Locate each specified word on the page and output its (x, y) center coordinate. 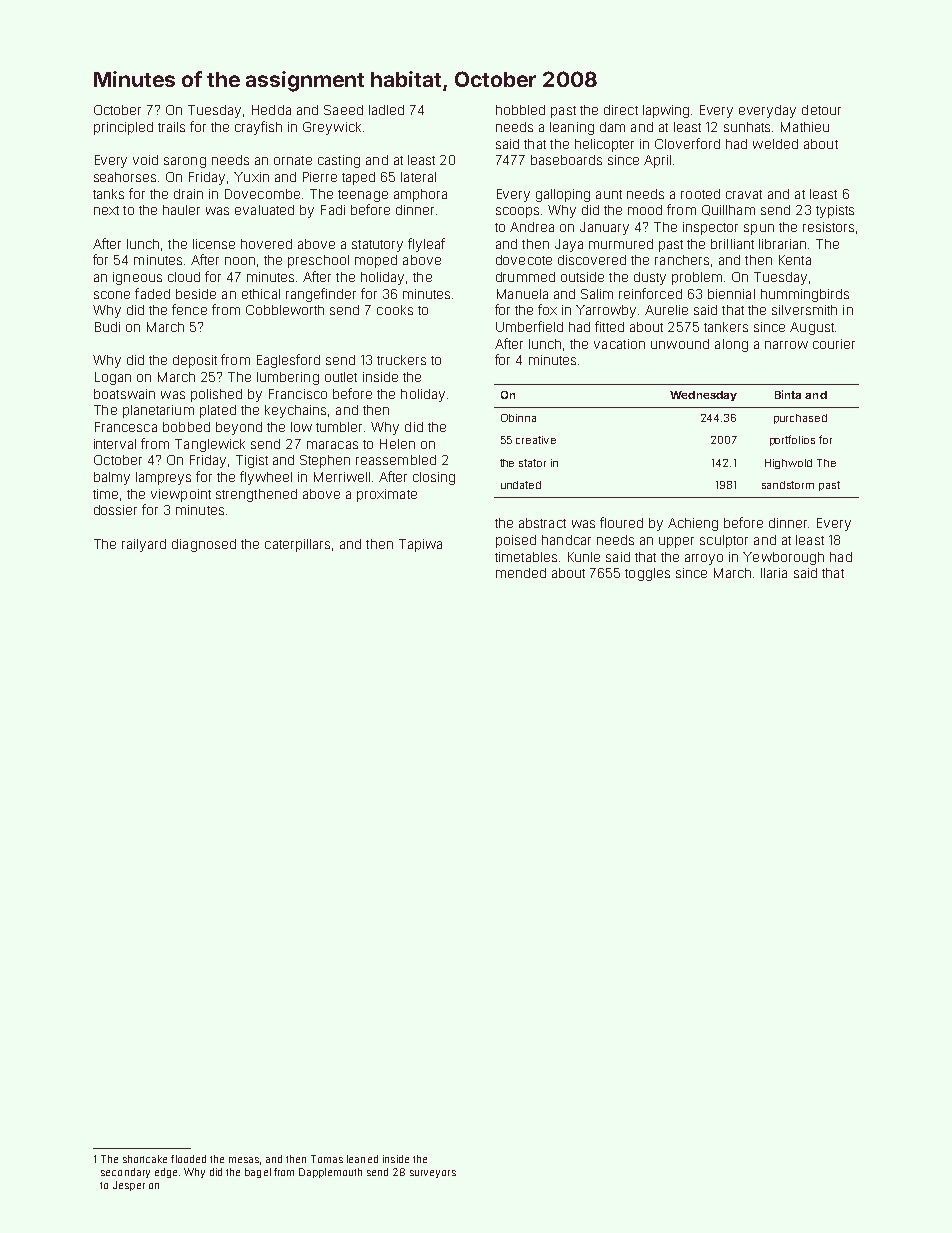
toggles (647, 574)
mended (521, 573)
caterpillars (297, 545)
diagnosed (204, 545)
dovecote (524, 260)
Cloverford (687, 143)
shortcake (145, 1159)
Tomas (327, 1159)
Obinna (518, 418)
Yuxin (251, 177)
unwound (680, 344)
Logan (113, 378)
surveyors (433, 1174)
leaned (362, 1159)
